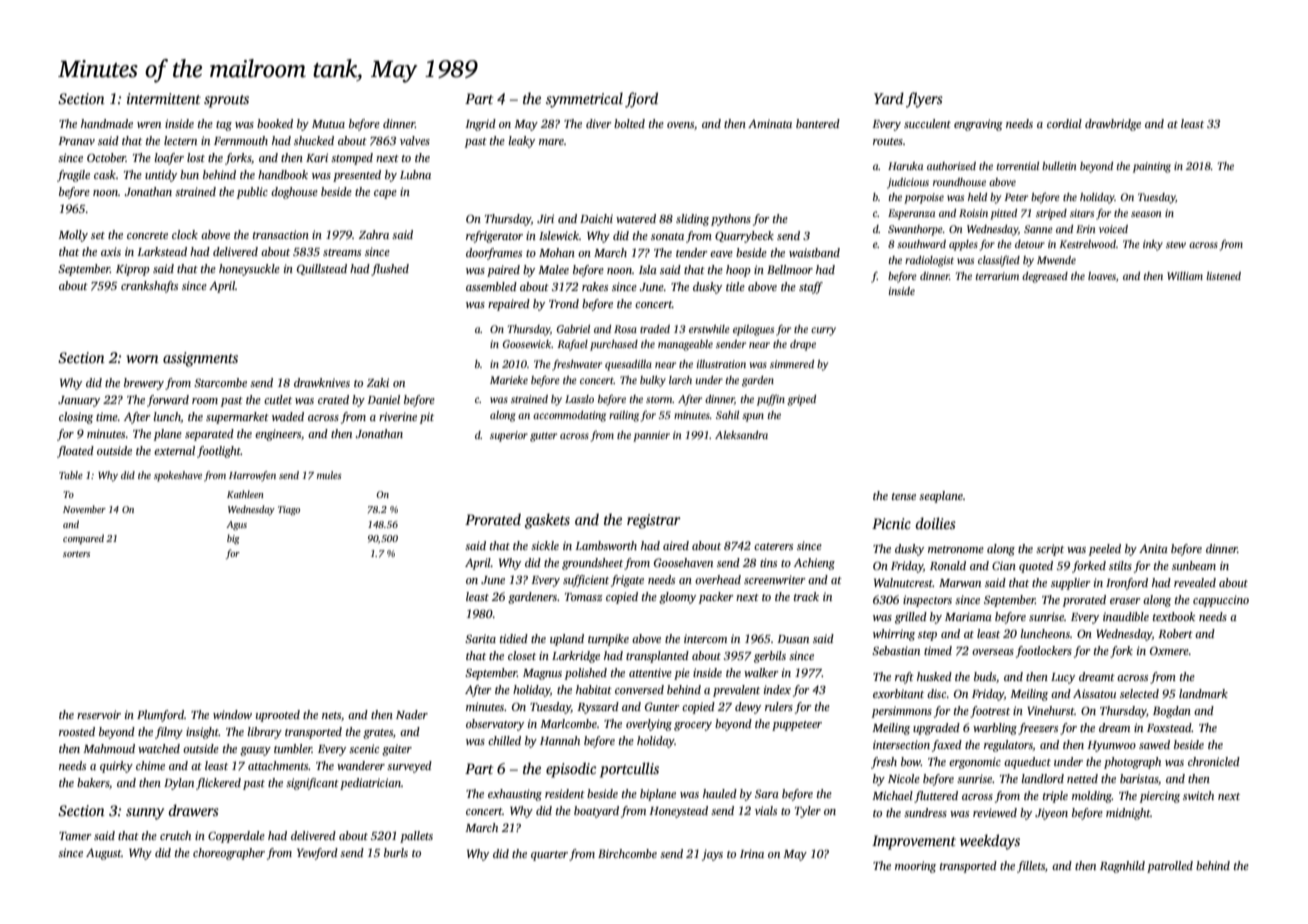 Image resolution: width=1308 pixels, height=924 pixels. Describe the element at coordinates (545, 545) in the screenshot. I see `sickle` at that location.
